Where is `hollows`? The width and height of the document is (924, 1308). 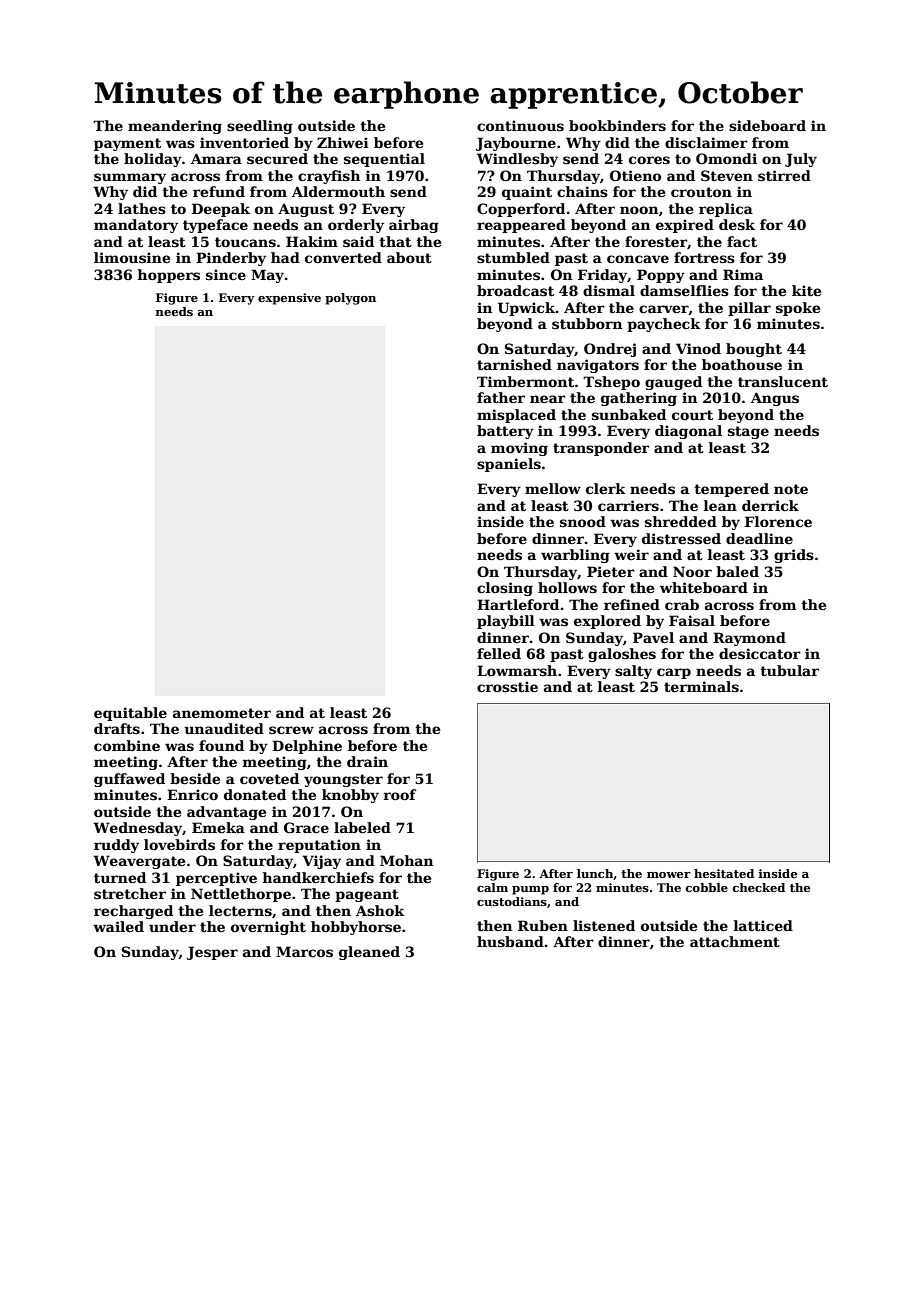
hollows is located at coordinates (567, 587).
